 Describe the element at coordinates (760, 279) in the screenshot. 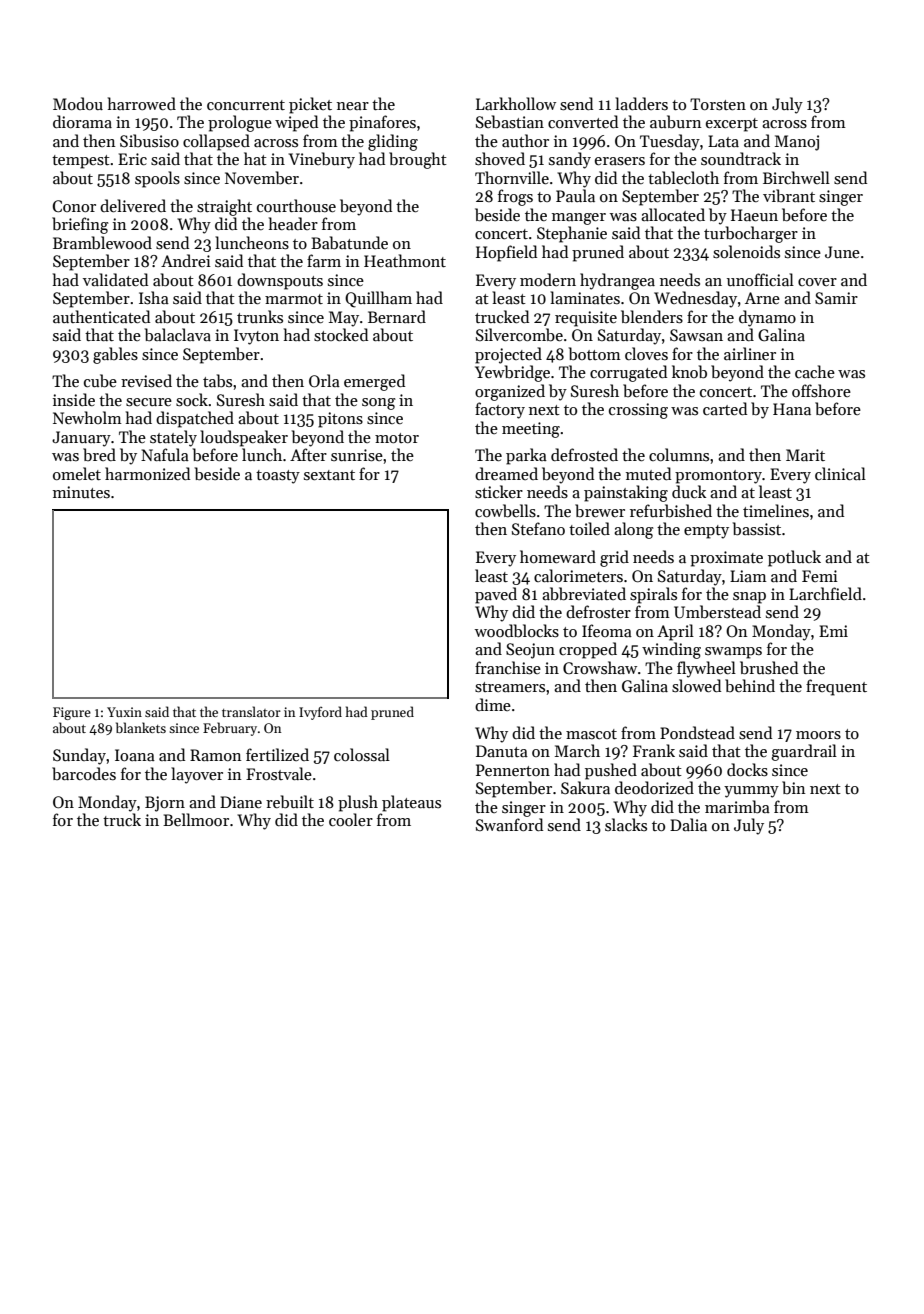

I see `unofficial` at that location.
